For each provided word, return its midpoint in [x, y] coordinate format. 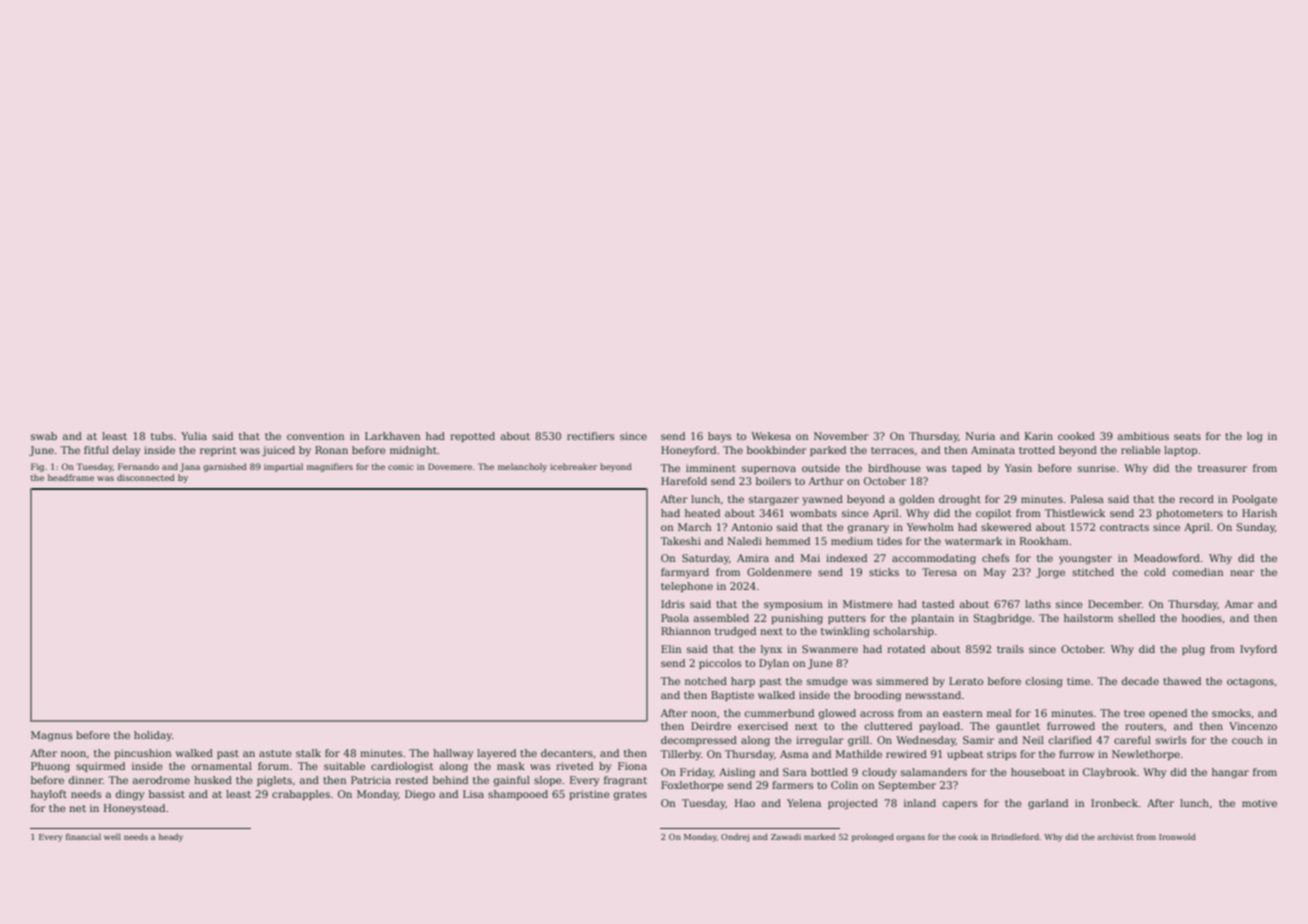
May [994, 573]
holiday [153, 736]
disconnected [146, 477]
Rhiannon [686, 631]
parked [828, 451]
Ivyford [1258, 650]
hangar [1230, 773]
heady [171, 837]
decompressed [699, 741]
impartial [283, 467]
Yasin [1018, 468]
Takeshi [680, 541]
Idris [673, 604]
